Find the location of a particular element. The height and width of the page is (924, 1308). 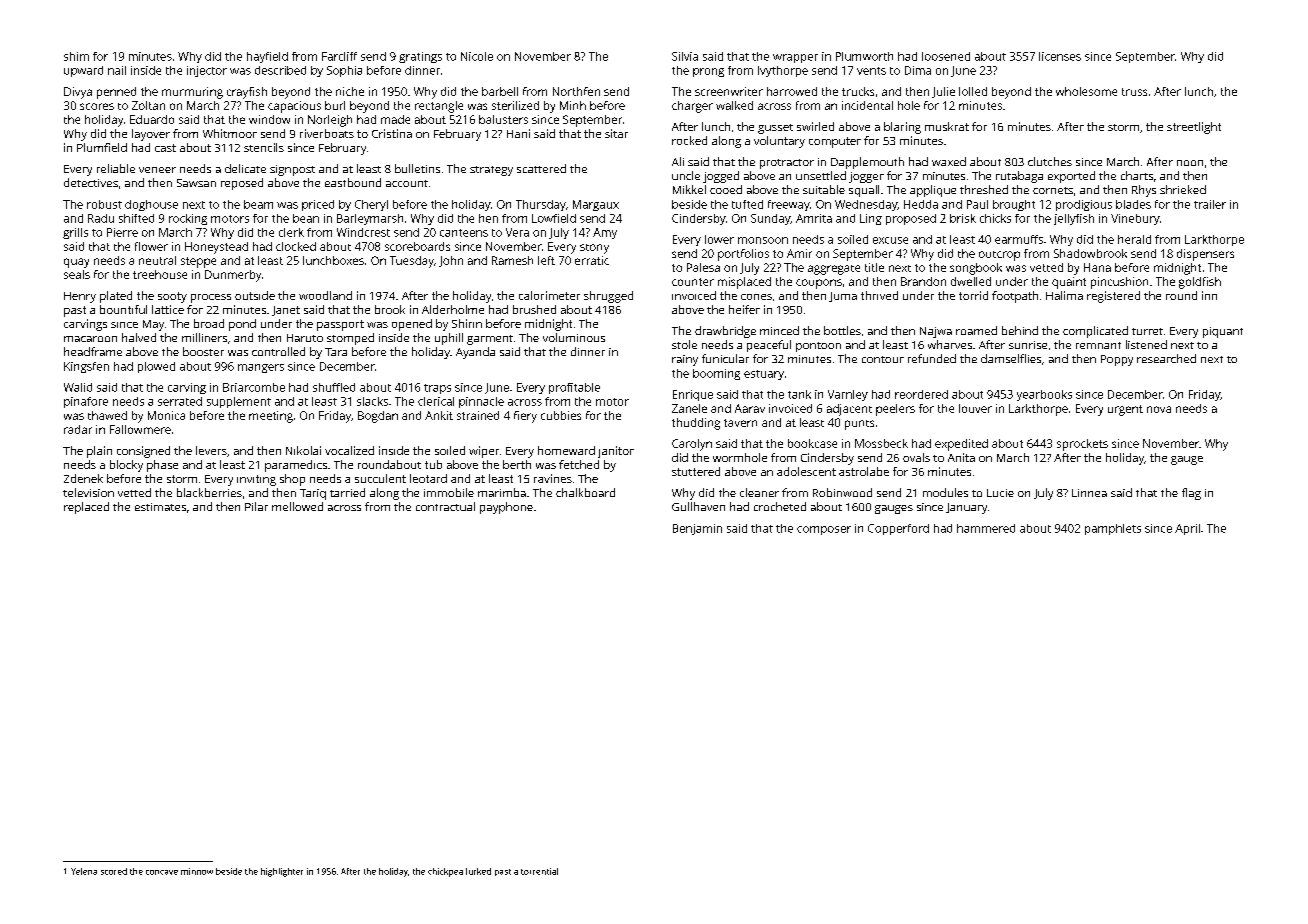

dispensers is located at coordinates (1205, 255).
